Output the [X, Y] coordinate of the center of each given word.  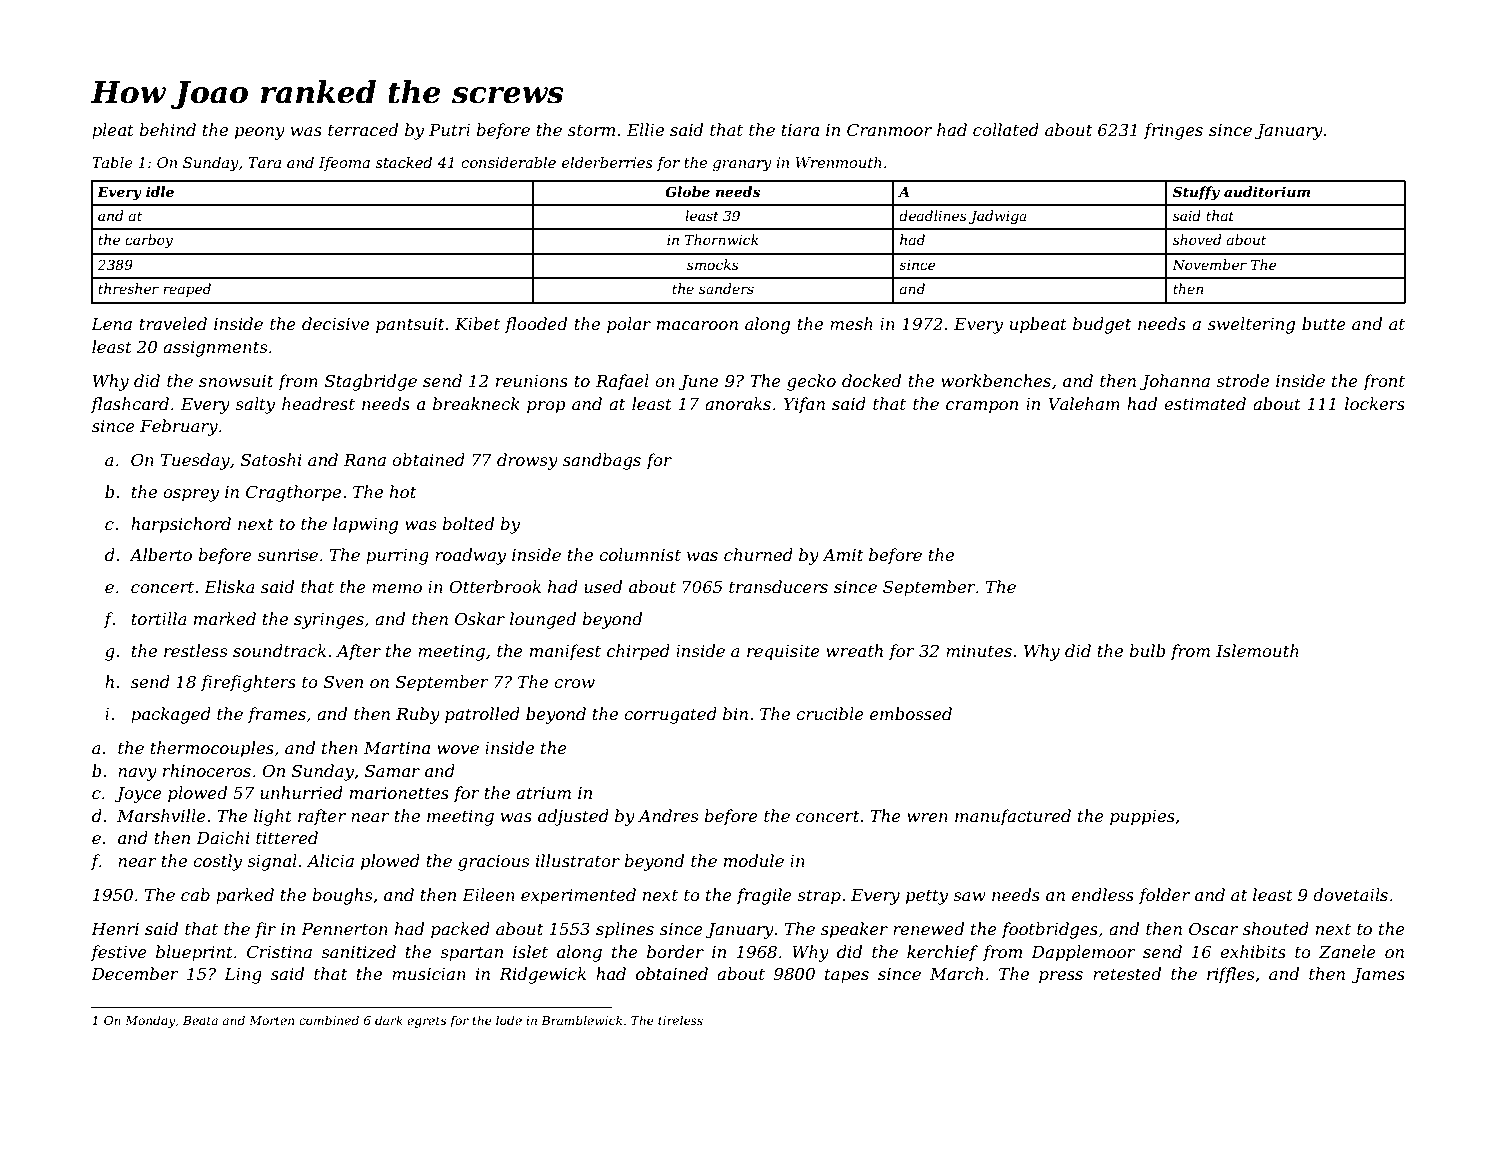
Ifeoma [344, 164]
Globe [687, 191]
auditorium [1267, 191]
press [1061, 977]
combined [329, 1020]
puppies [1142, 818]
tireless [680, 1020]
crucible [830, 713]
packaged [171, 715]
